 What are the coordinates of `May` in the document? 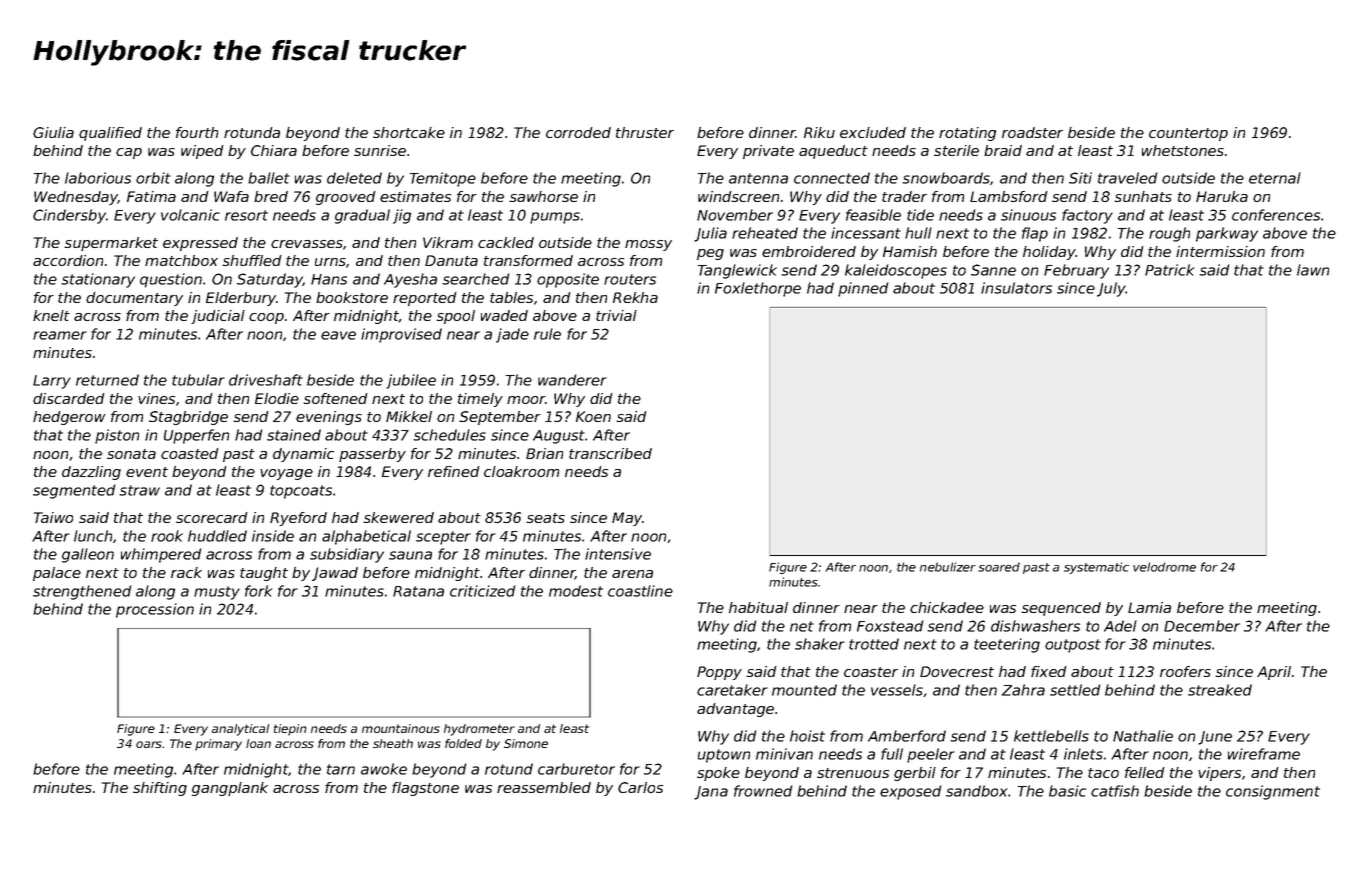 It's located at (627, 519).
